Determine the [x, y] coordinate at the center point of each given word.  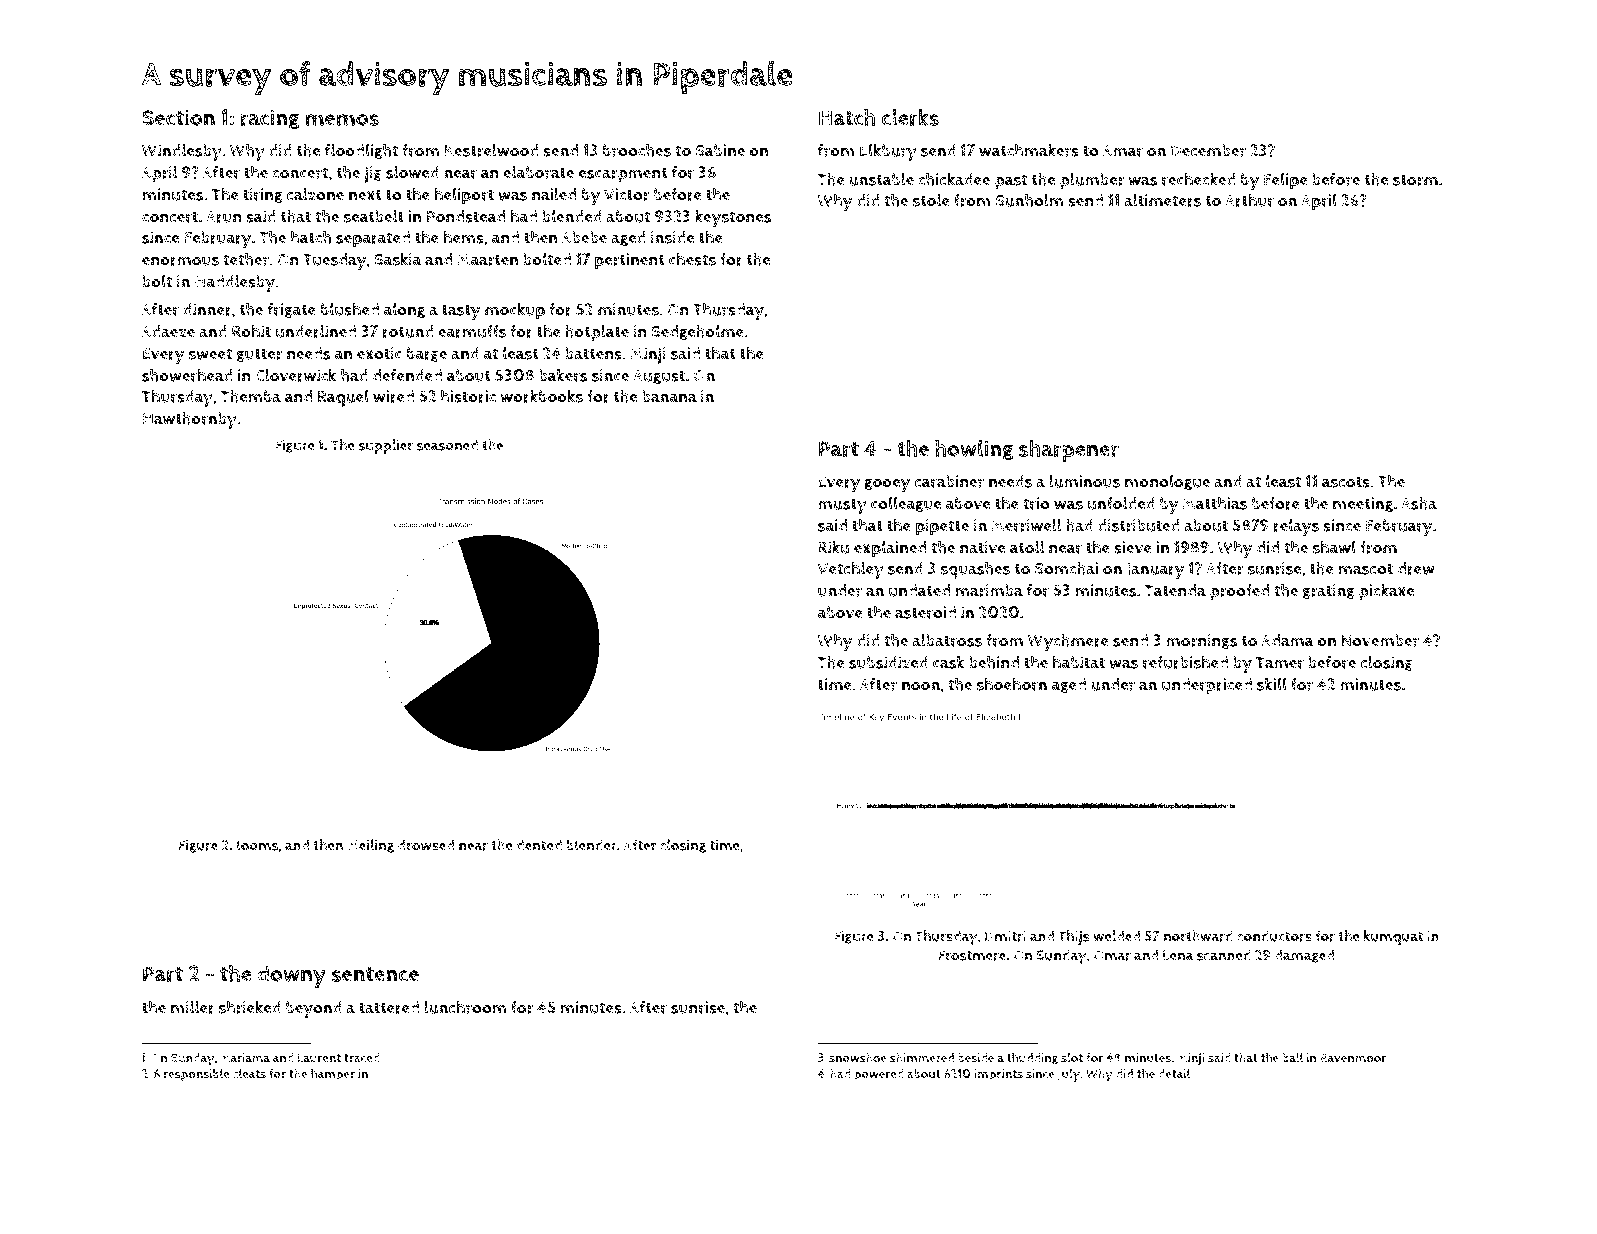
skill [1272, 684]
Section [178, 117]
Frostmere [972, 955]
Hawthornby [190, 420]
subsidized [888, 662]
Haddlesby [235, 283]
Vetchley [851, 570]
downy [291, 976]
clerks [910, 117]
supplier [386, 446]
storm [1415, 180]
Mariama [245, 1058]
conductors [1274, 936]
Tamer [1280, 663]
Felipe [1286, 181]
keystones [733, 218]
